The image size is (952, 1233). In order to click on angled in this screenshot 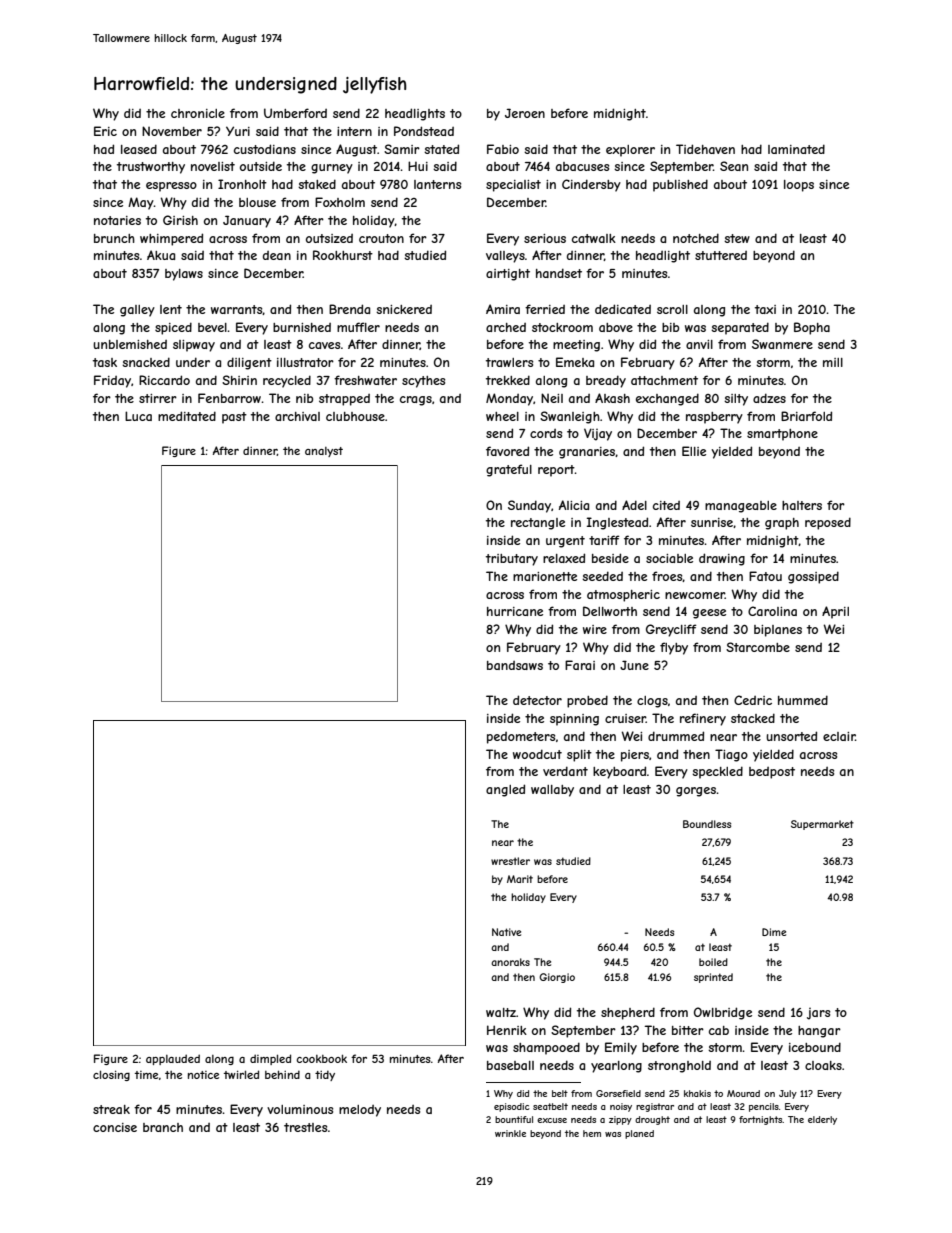, I will do `click(505, 790)`.
